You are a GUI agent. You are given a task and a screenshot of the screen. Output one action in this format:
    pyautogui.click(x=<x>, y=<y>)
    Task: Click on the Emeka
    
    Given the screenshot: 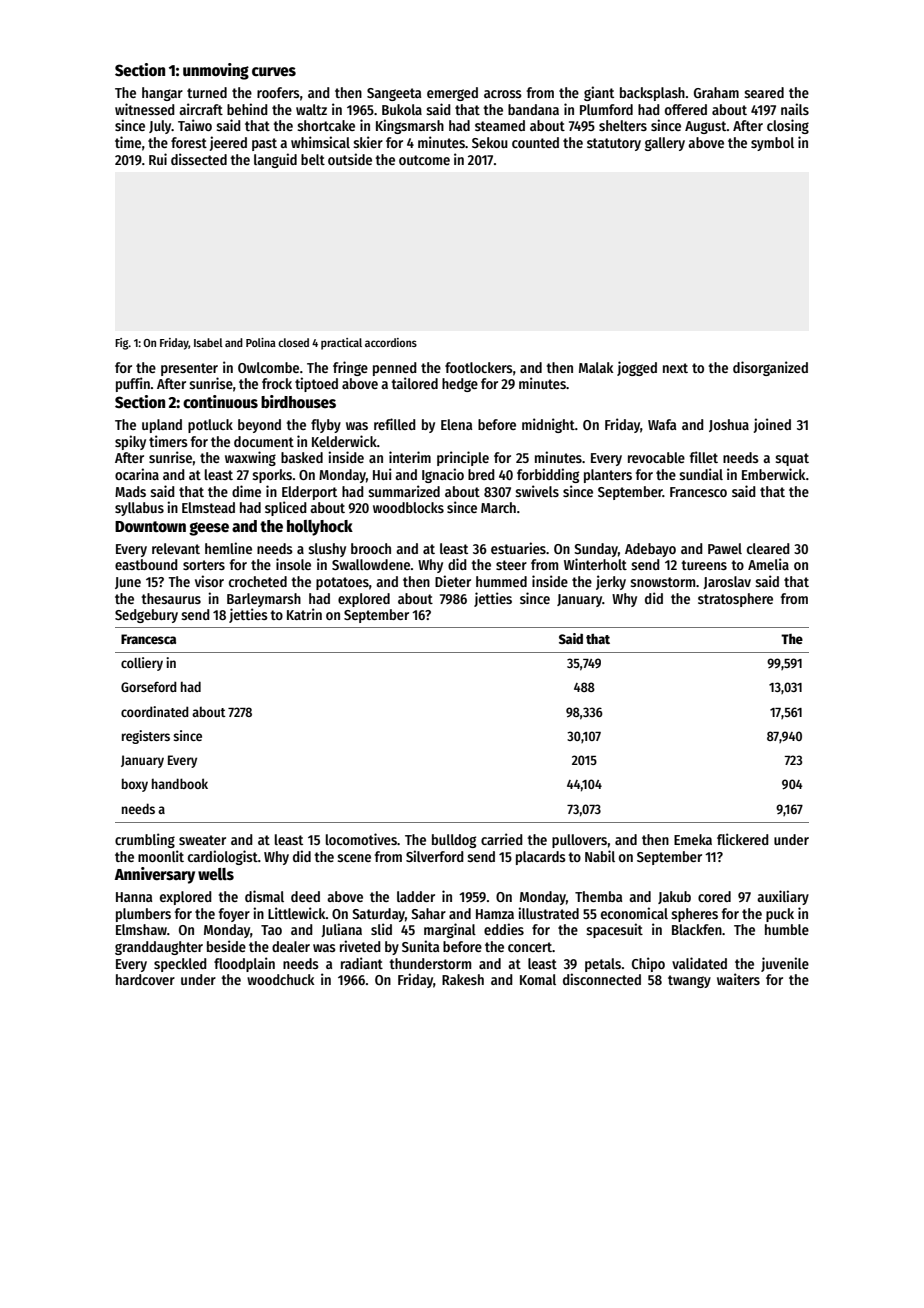 What is the action you would take?
    pyautogui.click(x=693, y=839)
